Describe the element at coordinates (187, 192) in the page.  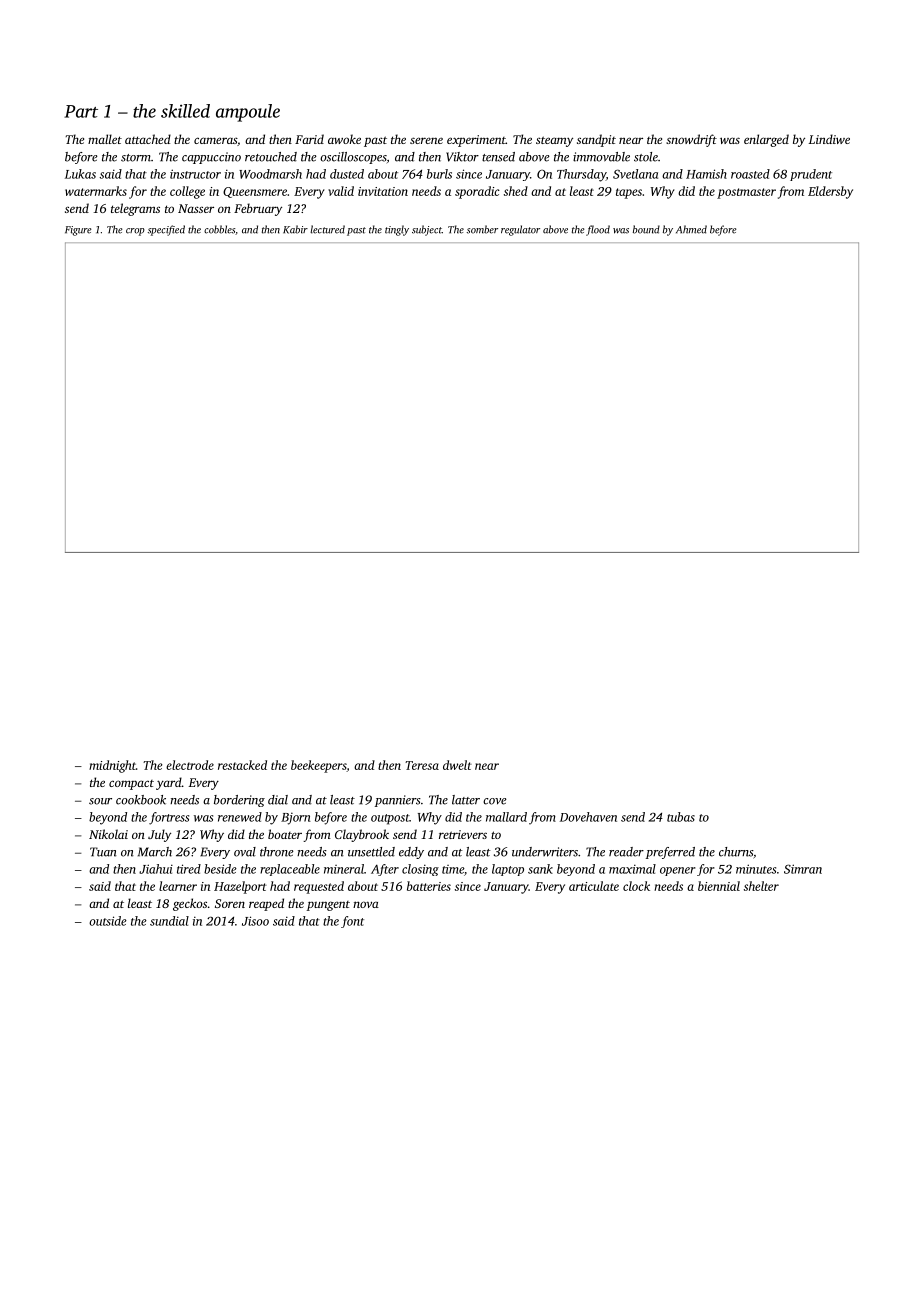
I see `college` at that location.
